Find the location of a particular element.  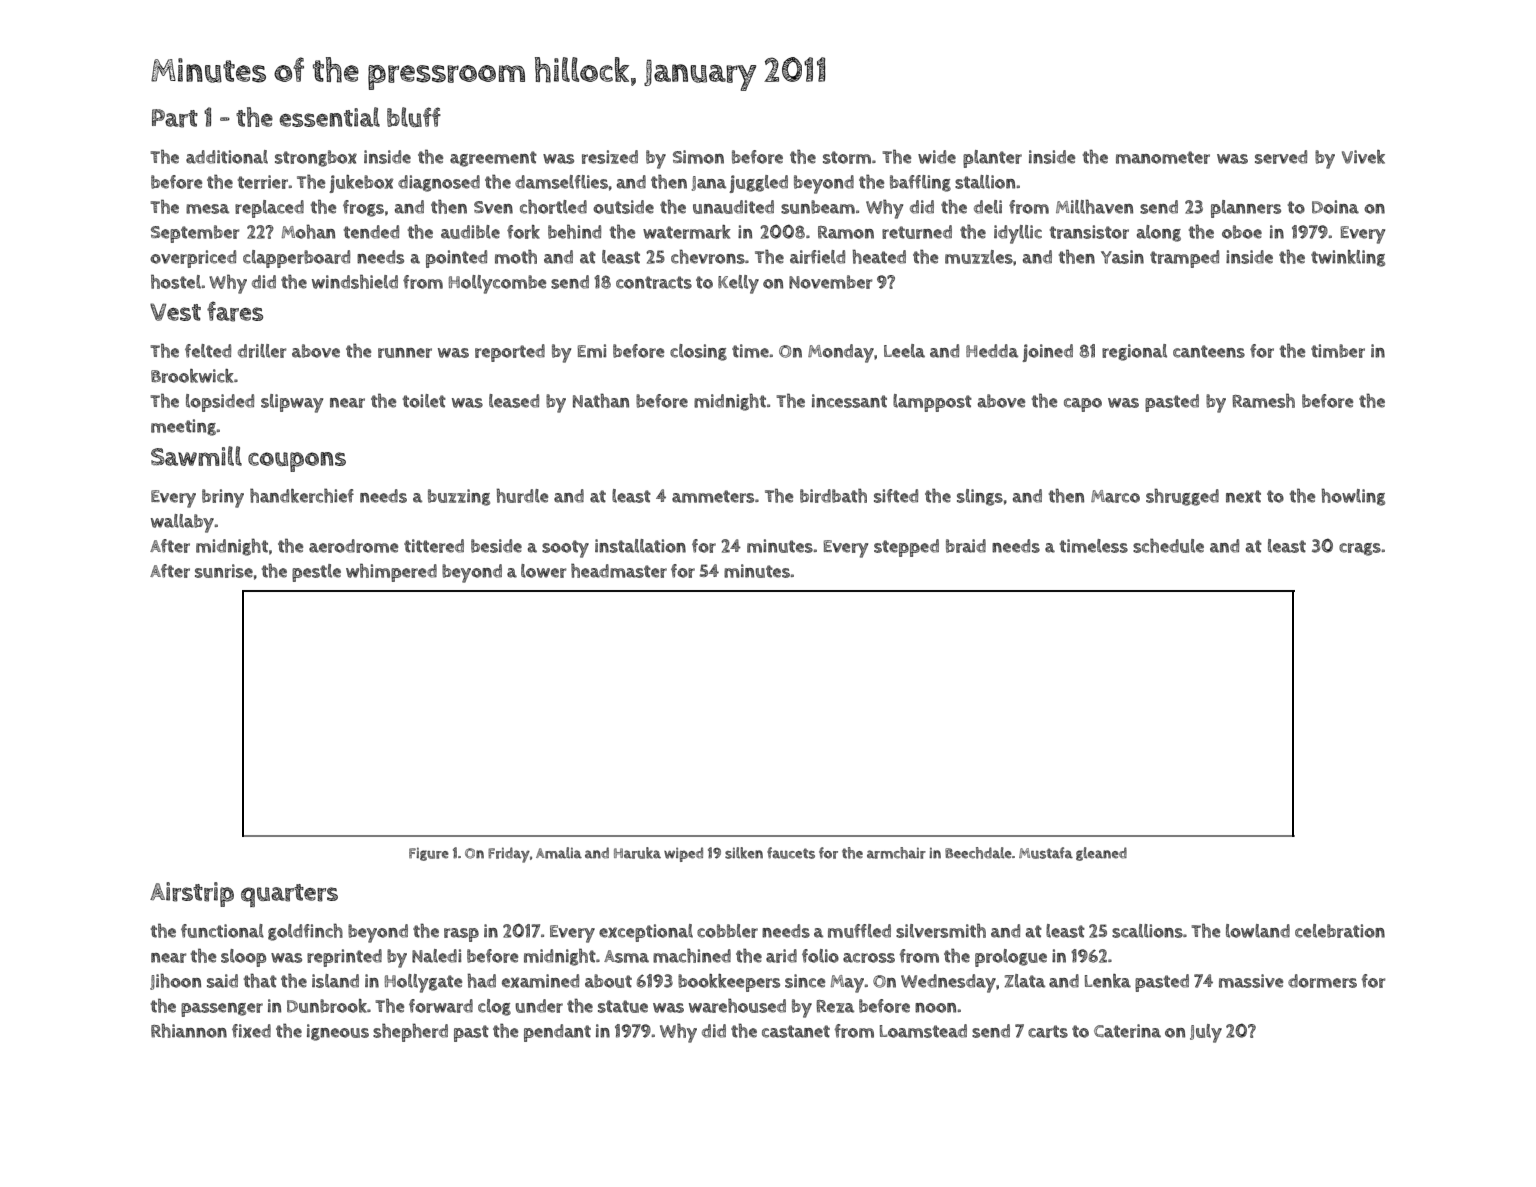

returned is located at coordinates (917, 232).
